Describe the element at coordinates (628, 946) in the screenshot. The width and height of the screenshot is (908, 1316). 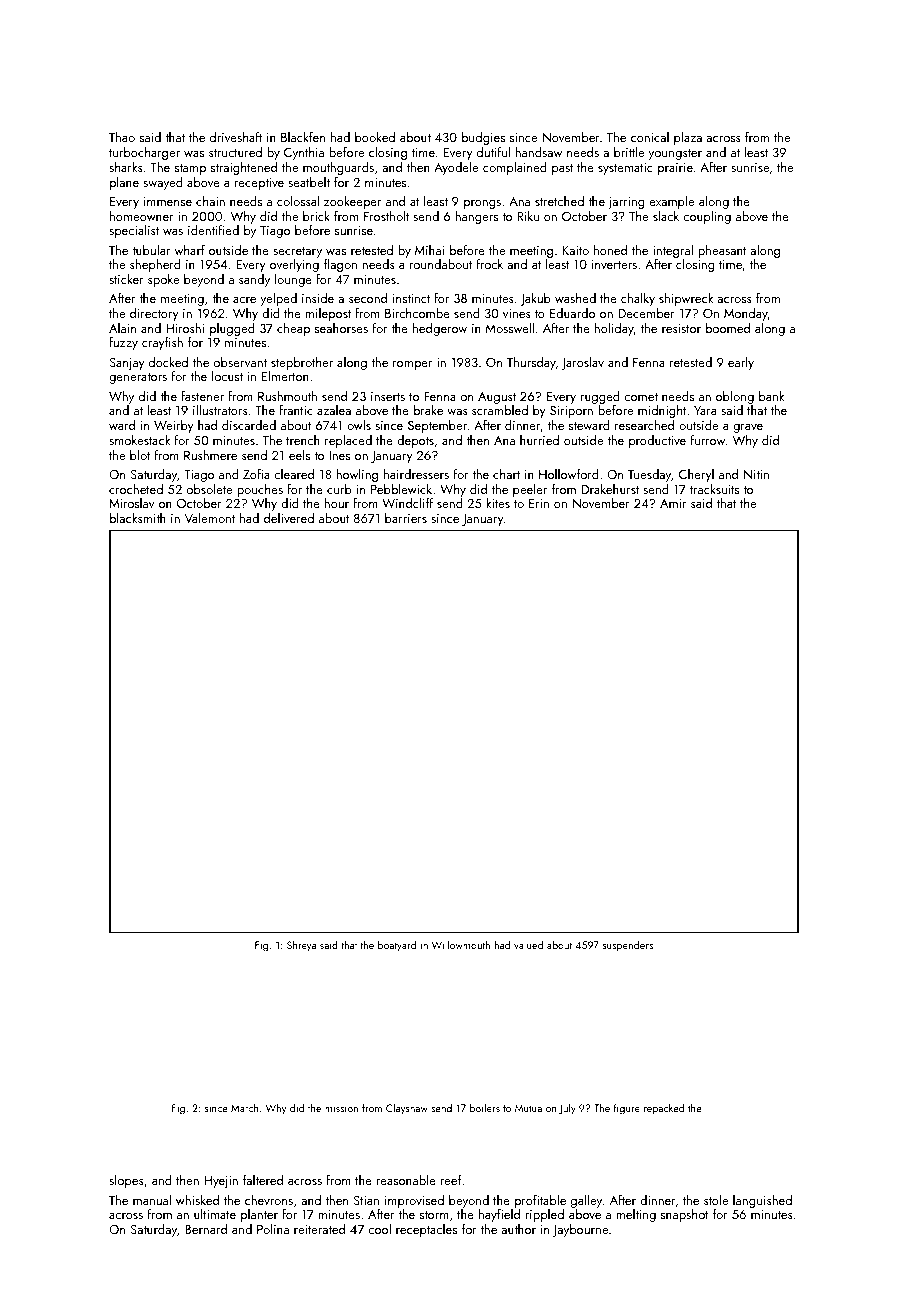
I see `suspenders` at that location.
